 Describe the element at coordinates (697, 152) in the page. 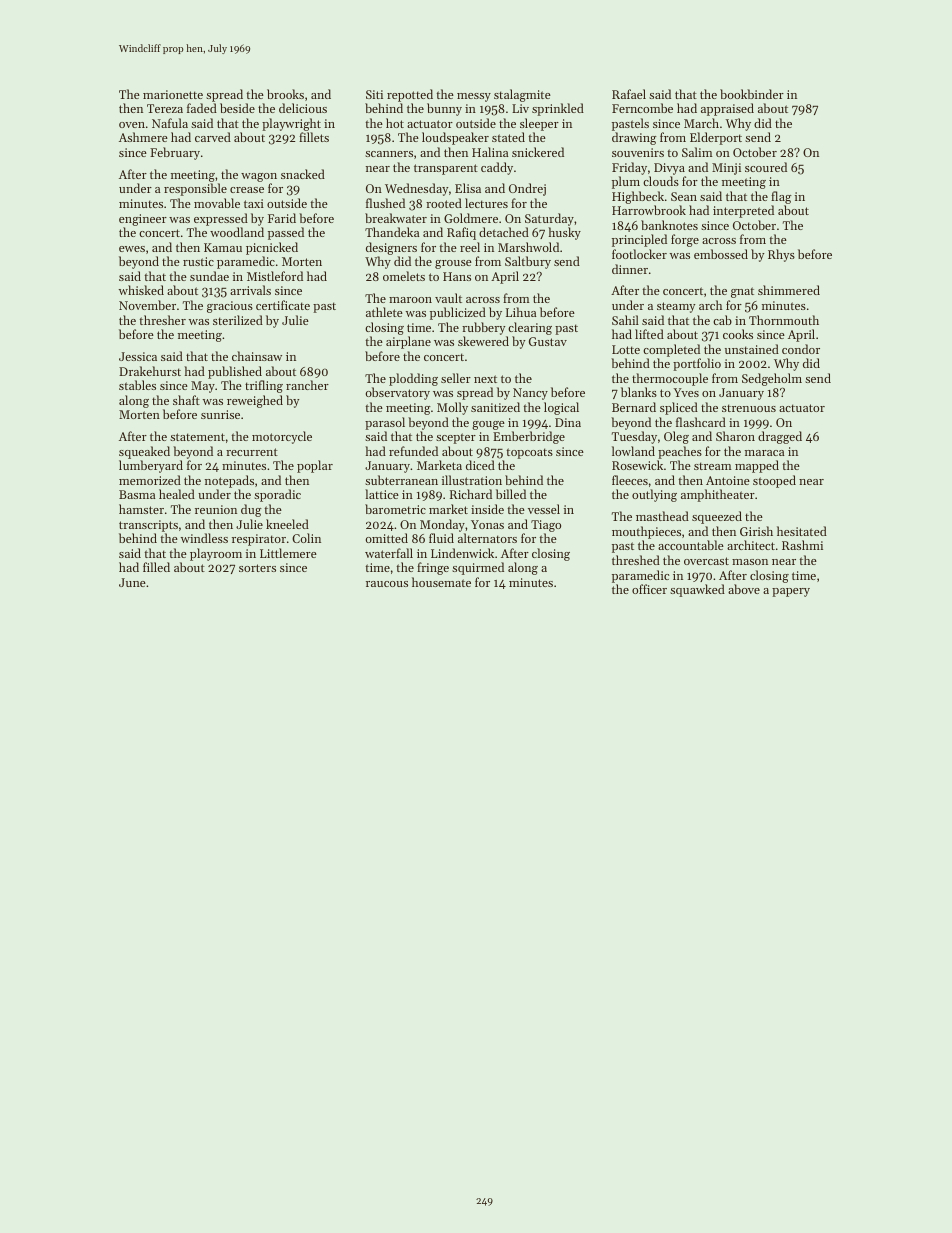

I see `Salim` at that location.
